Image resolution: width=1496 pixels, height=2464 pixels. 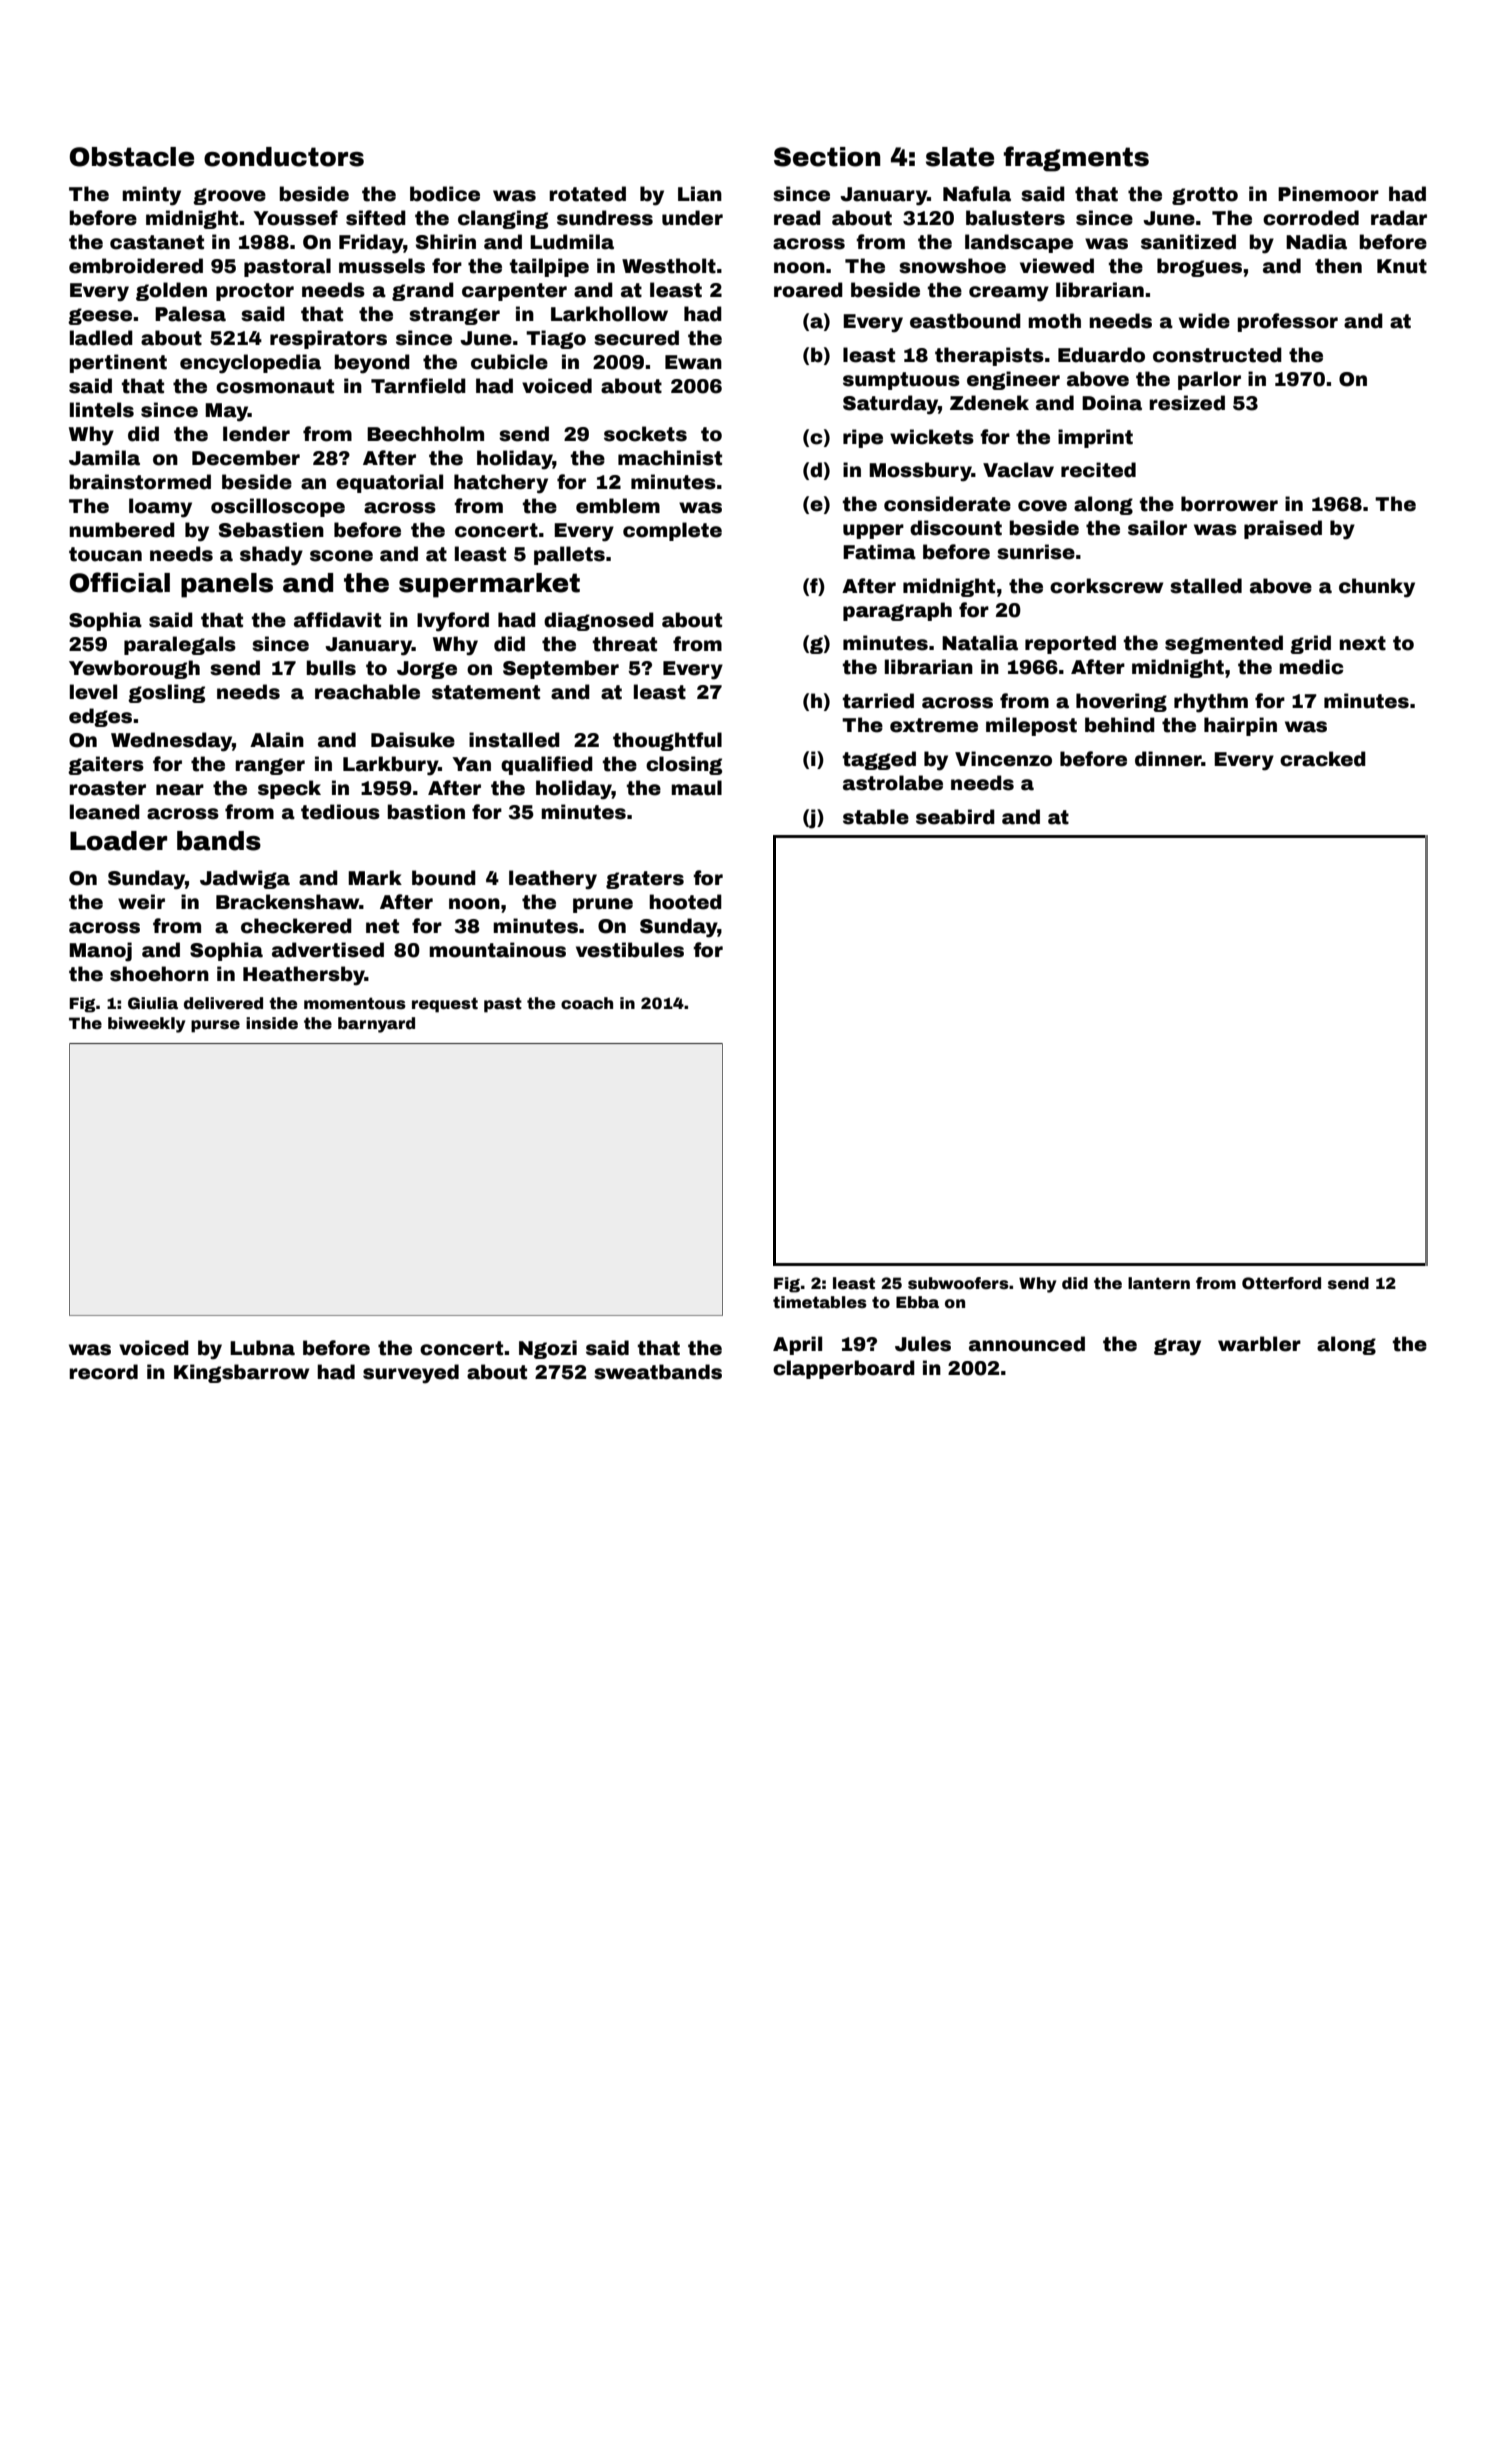 What do you see at coordinates (1217, 355) in the document?
I see `constructed` at bounding box center [1217, 355].
